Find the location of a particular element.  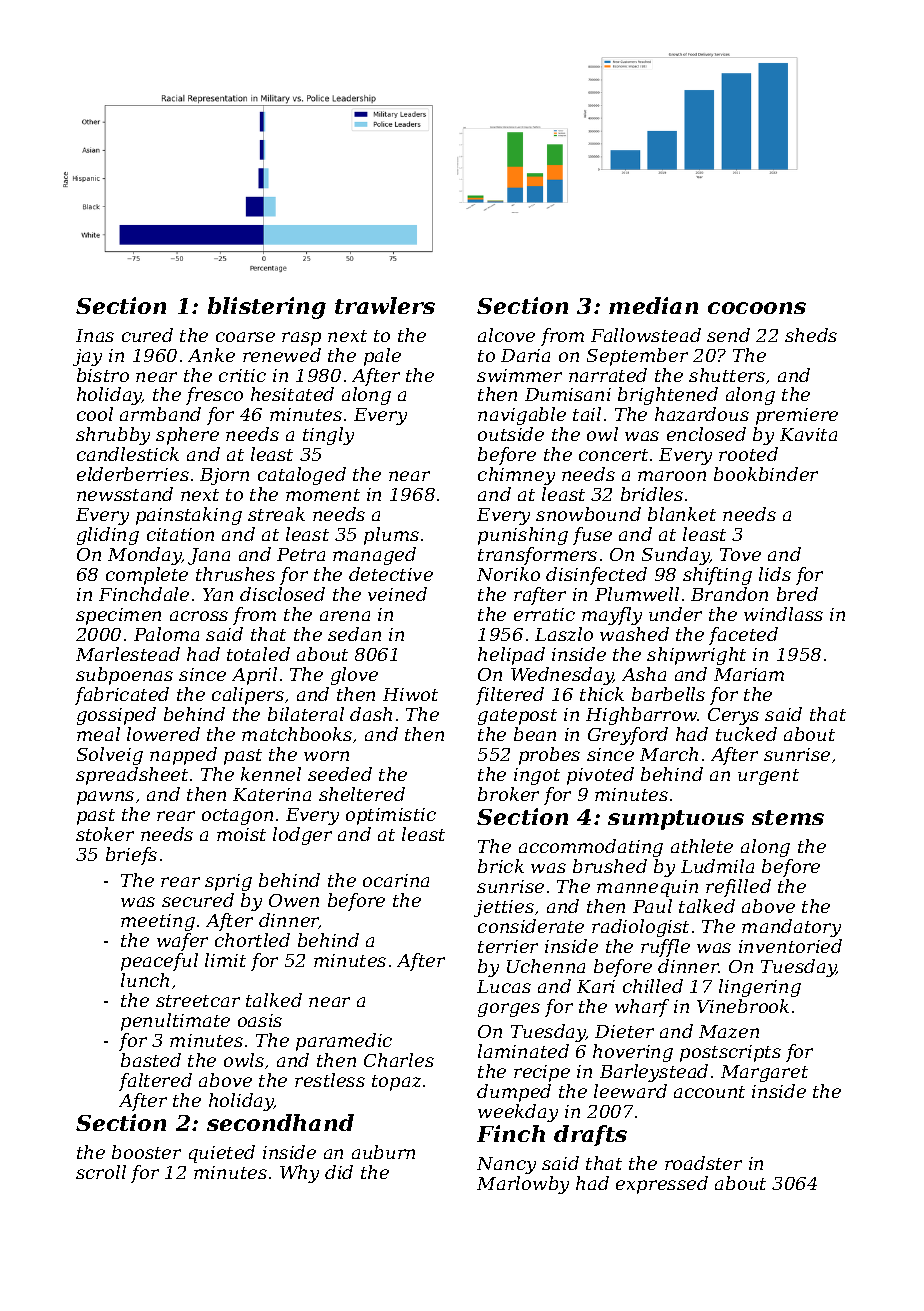

cool is located at coordinates (95, 414).
